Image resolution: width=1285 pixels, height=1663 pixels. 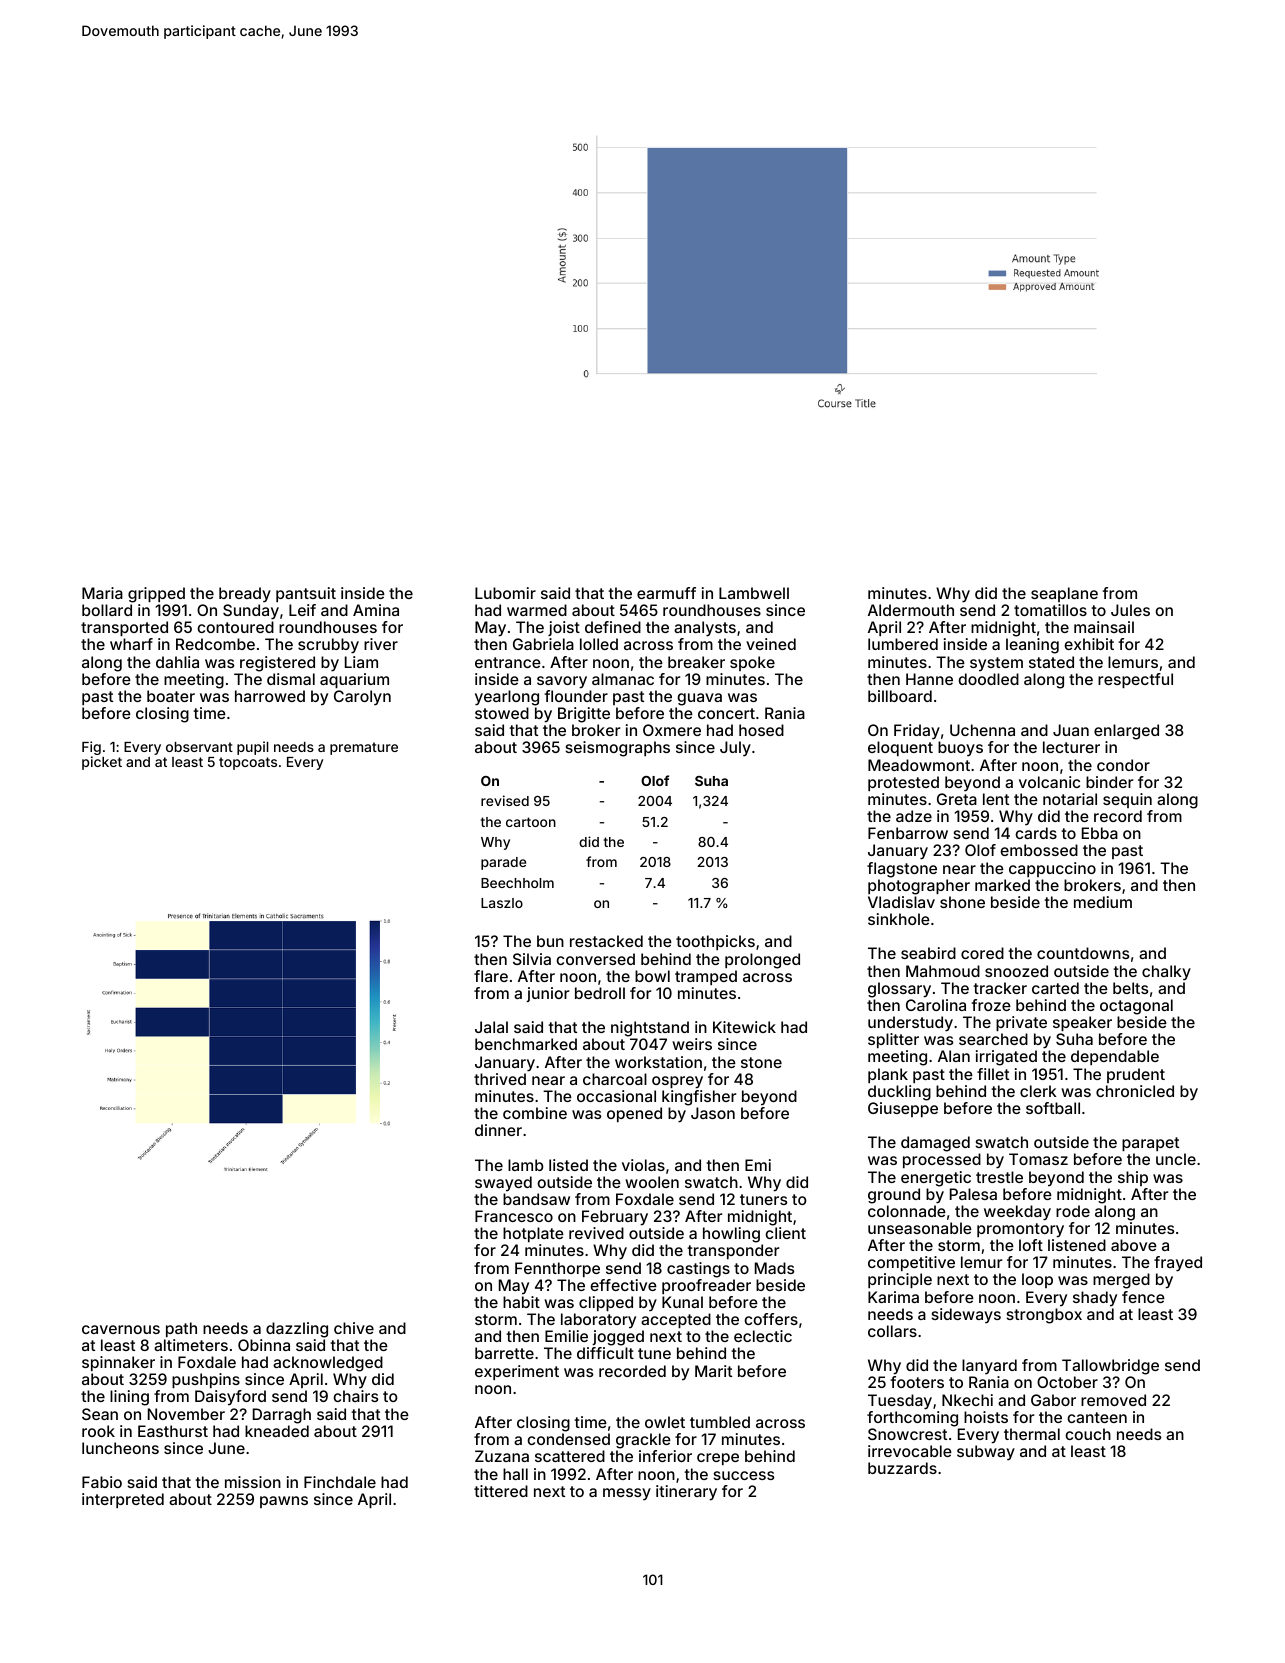 I want to click on pawns, so click(x=284, y=1502).
